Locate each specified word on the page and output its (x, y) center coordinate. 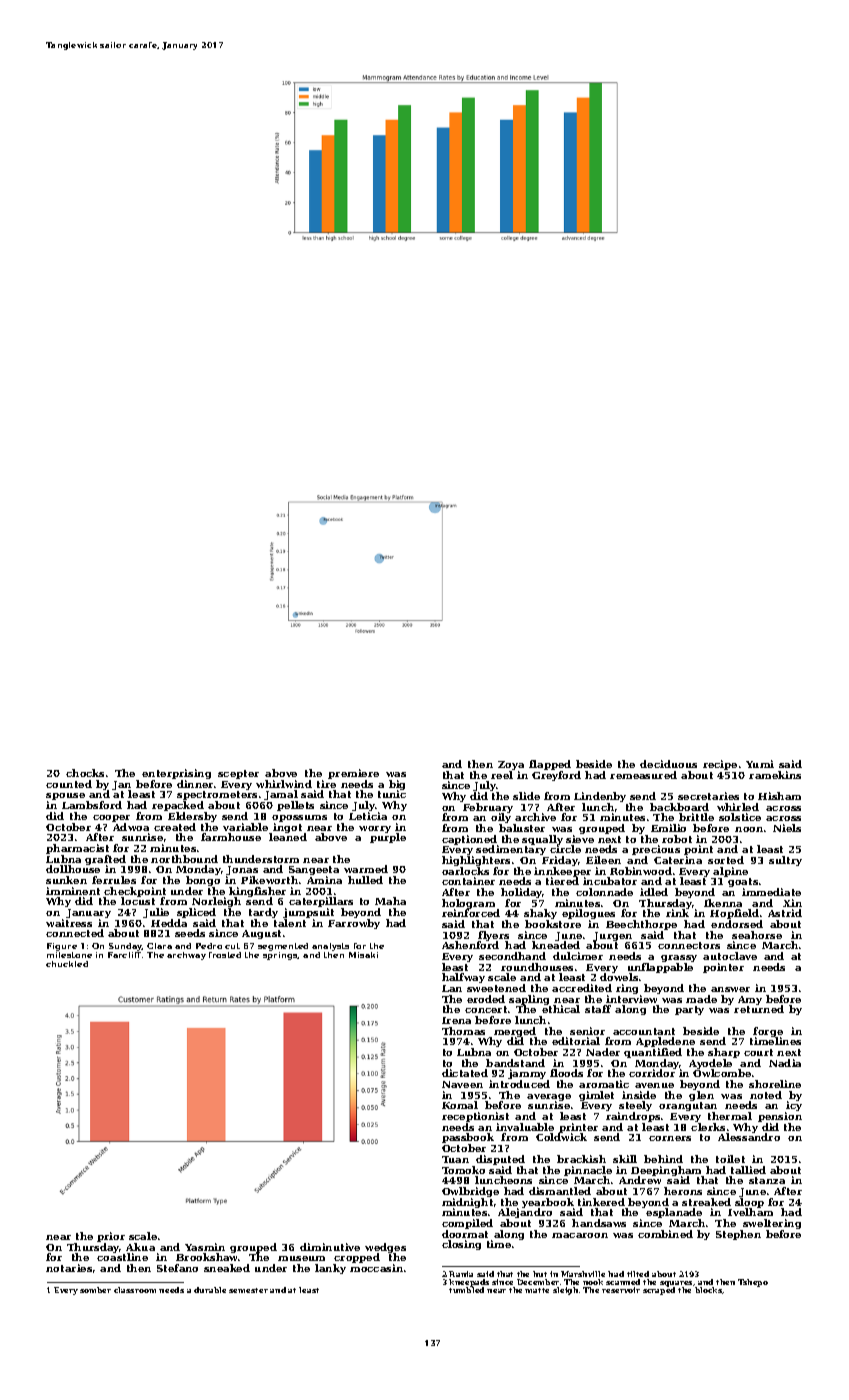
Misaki (363, 955)
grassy (679, 958)
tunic (392, 794)
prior (111, 1237)
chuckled (67, 964)
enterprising (176, 774)
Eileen (603, 860)
